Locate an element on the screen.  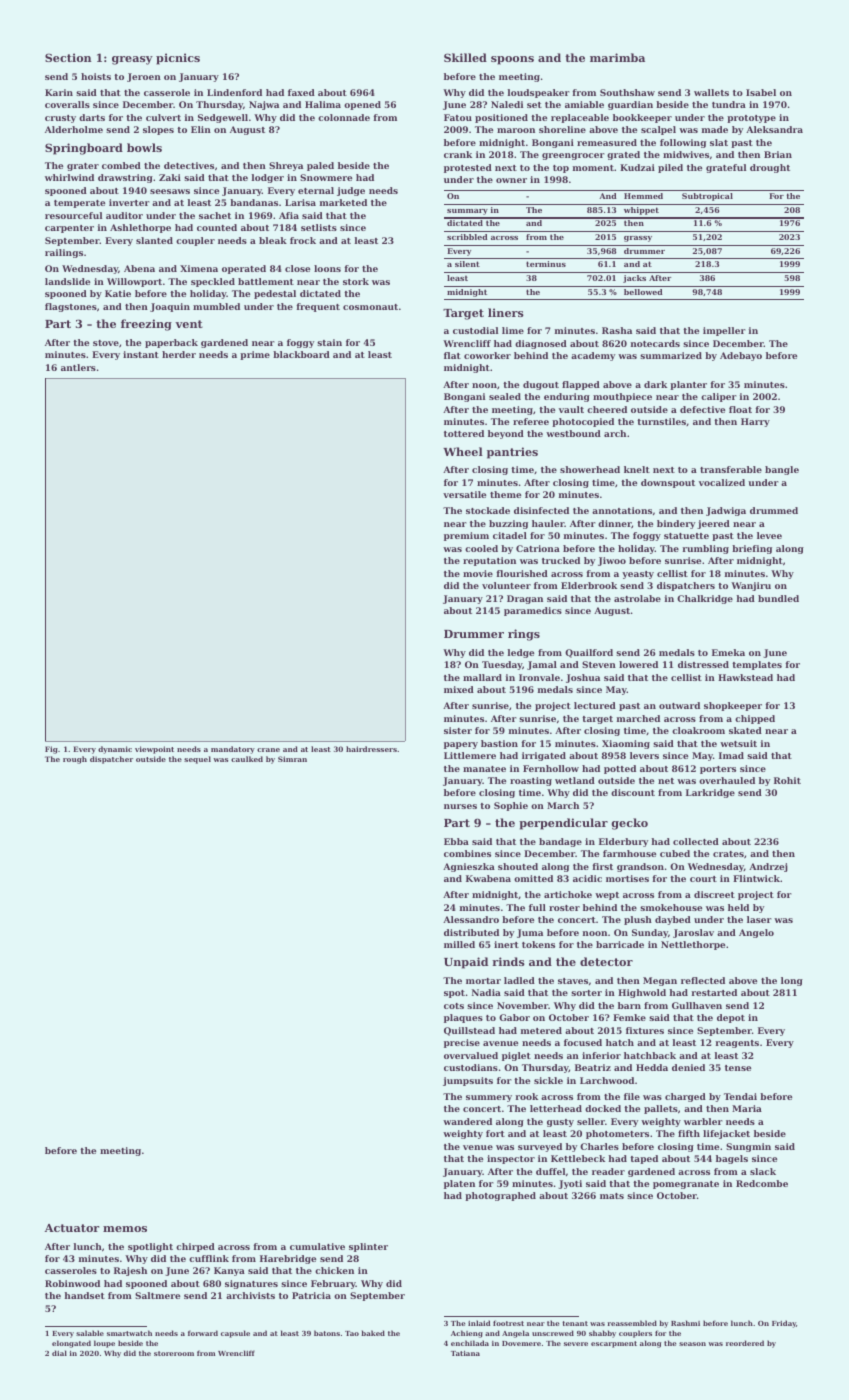
pomegranate is located at coordinates (686, 1185).
